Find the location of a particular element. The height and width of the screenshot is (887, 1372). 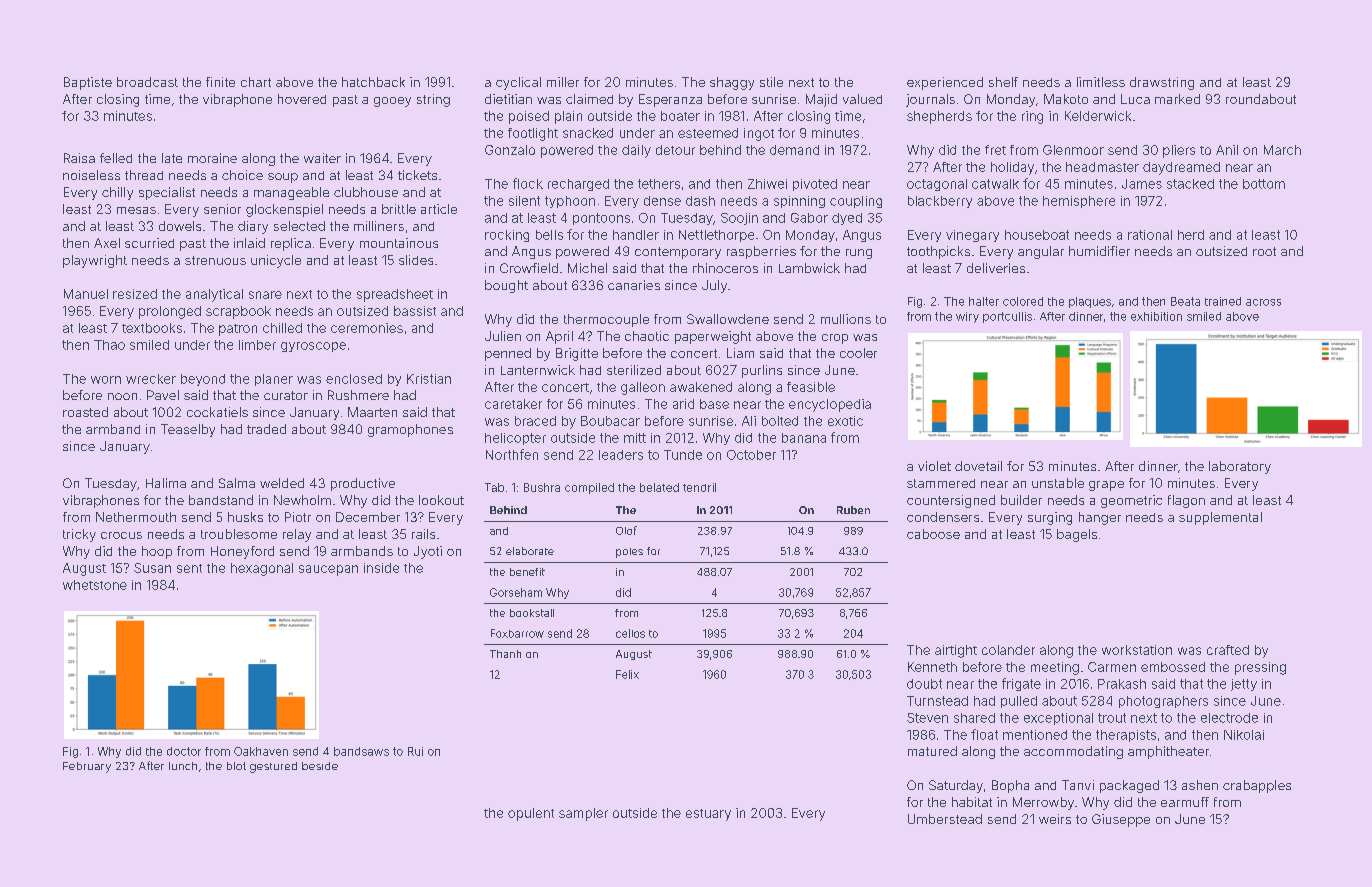

Piotr is located at coordinates (298, 517).
